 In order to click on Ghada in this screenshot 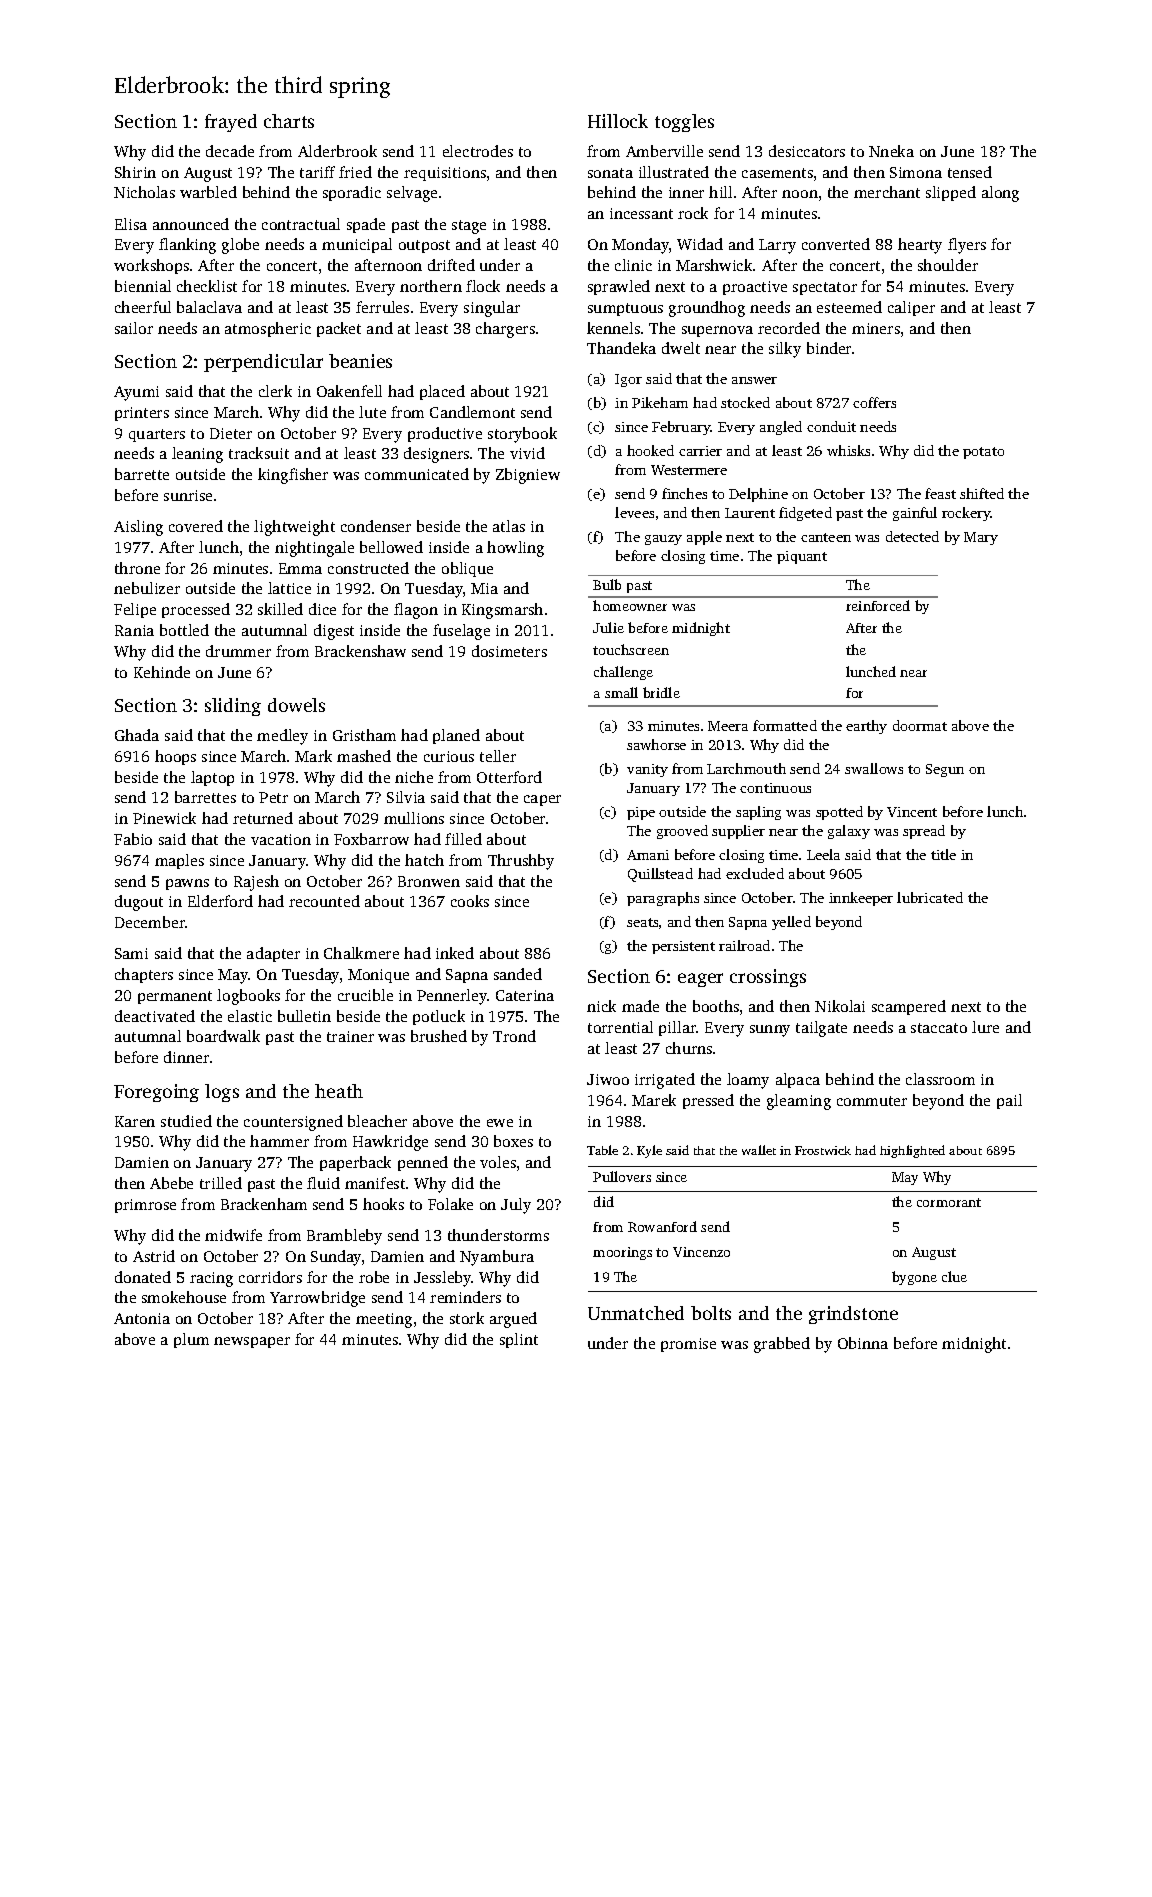, I will do `click(137, 735)`.
